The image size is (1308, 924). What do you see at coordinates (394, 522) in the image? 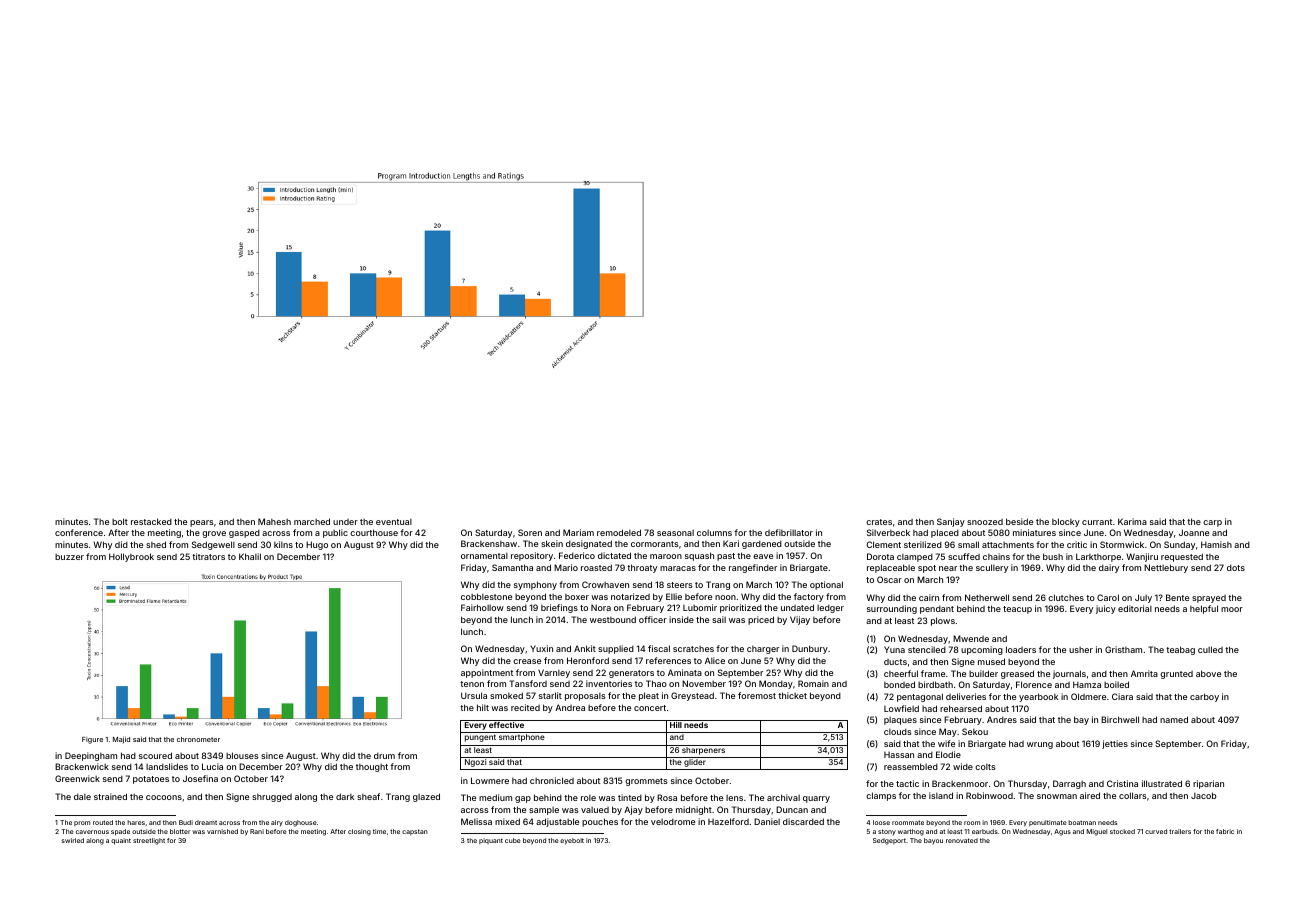
I see `eventual` at bounding box center [394, 522].
